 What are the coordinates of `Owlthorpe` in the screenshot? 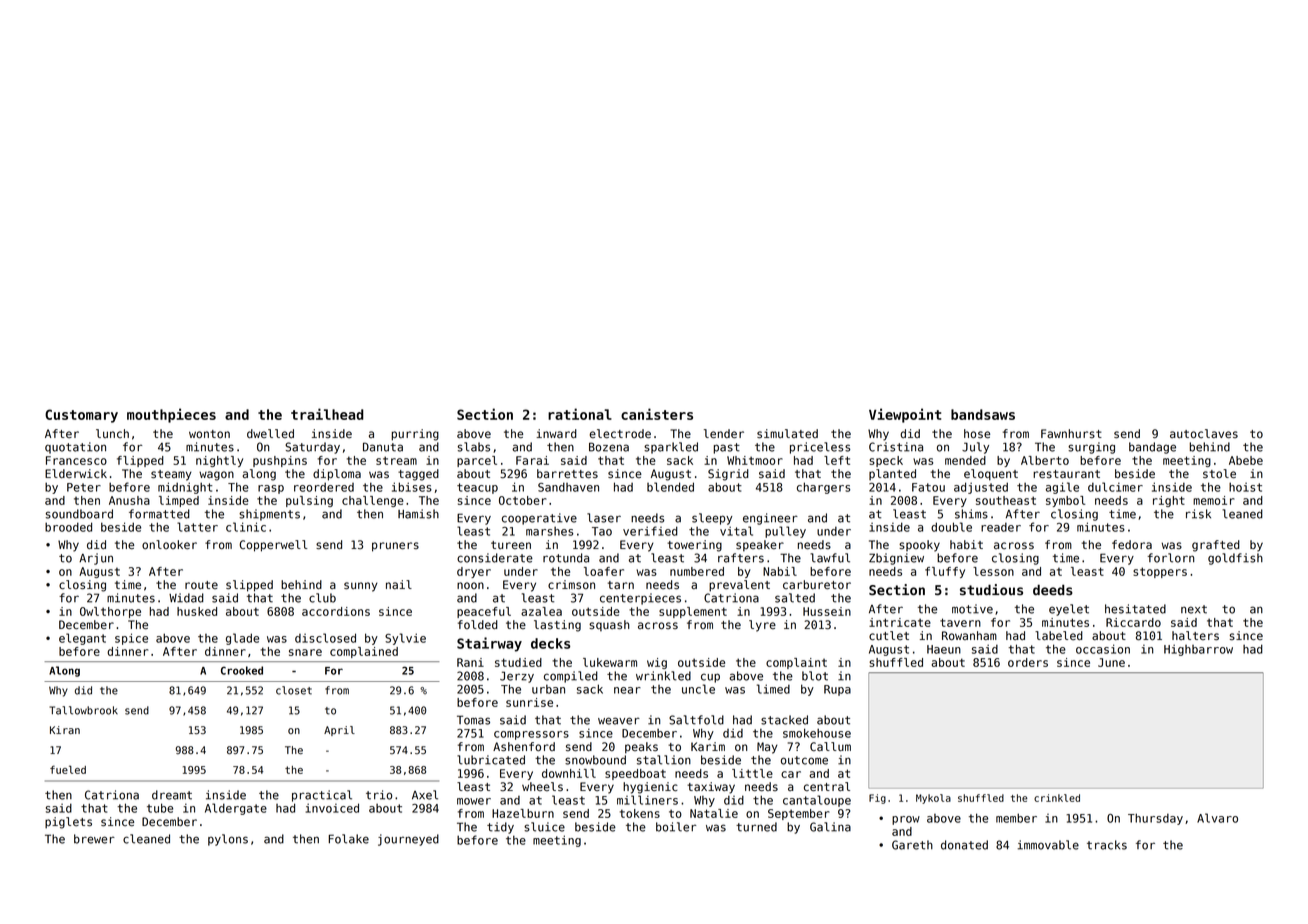 It's located at (110, 612).
